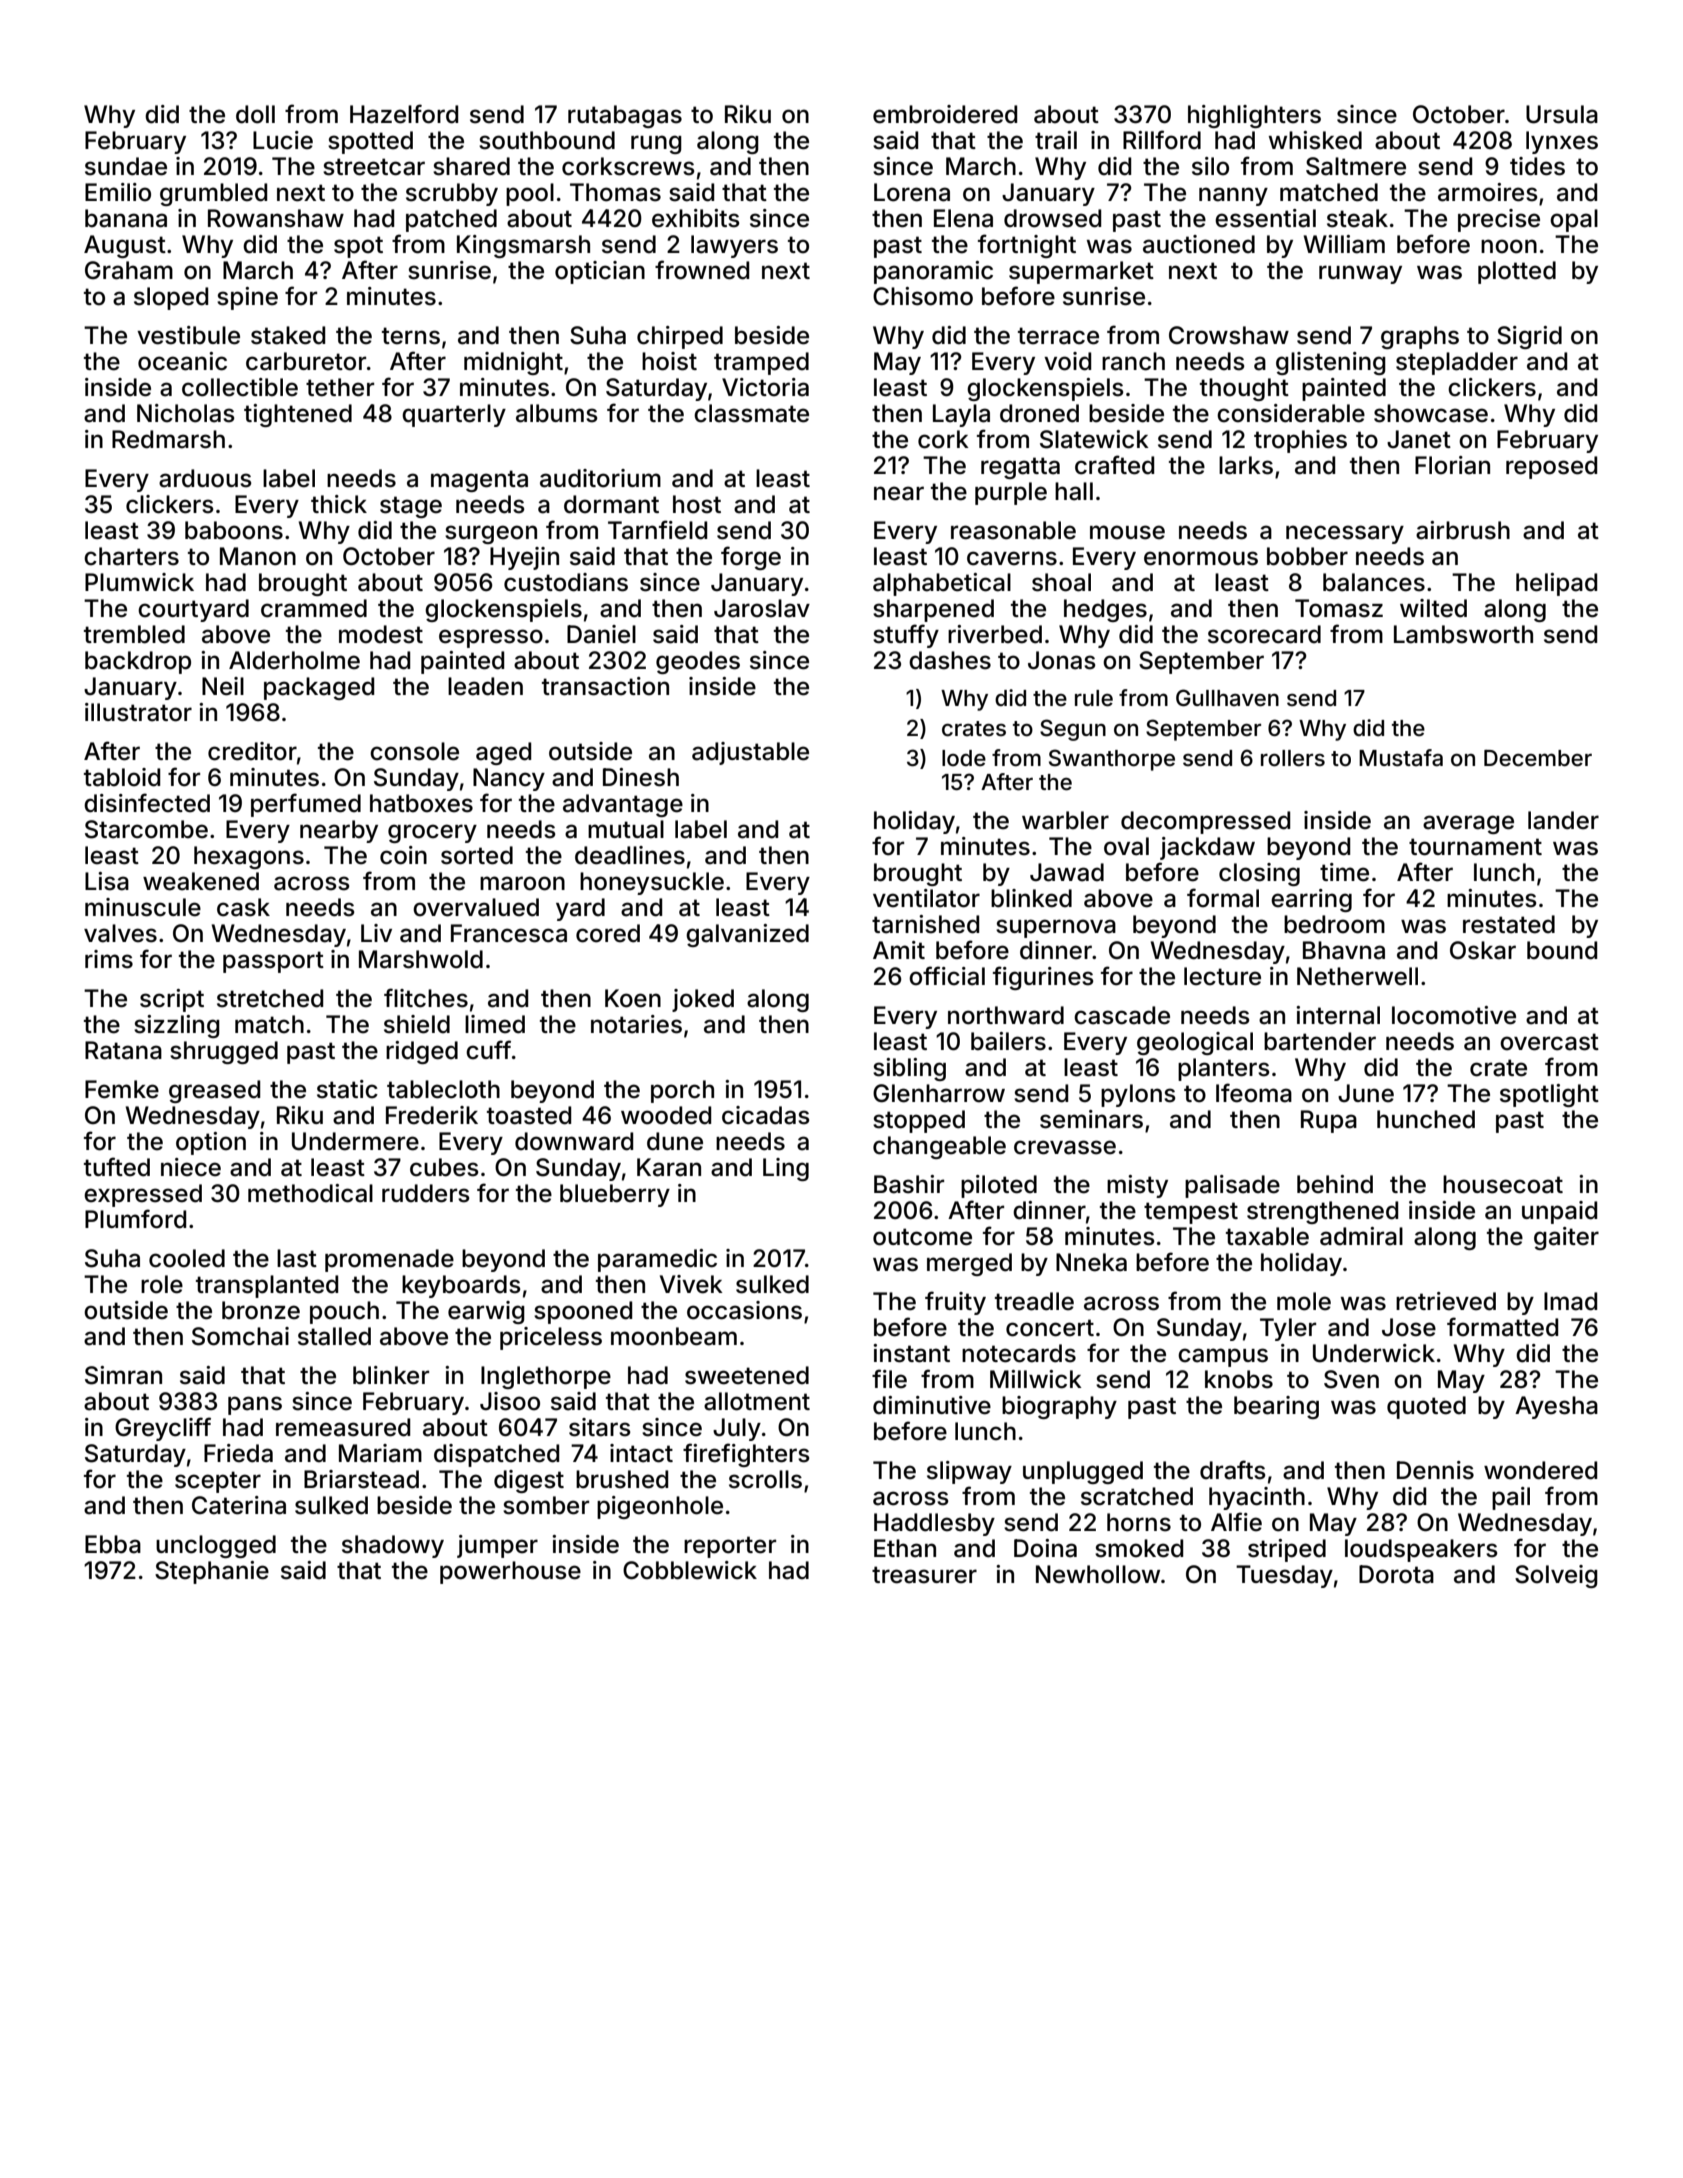  Describe the element at coordinates (1563, 820) in the screenshot. I see `lander` at that location.
